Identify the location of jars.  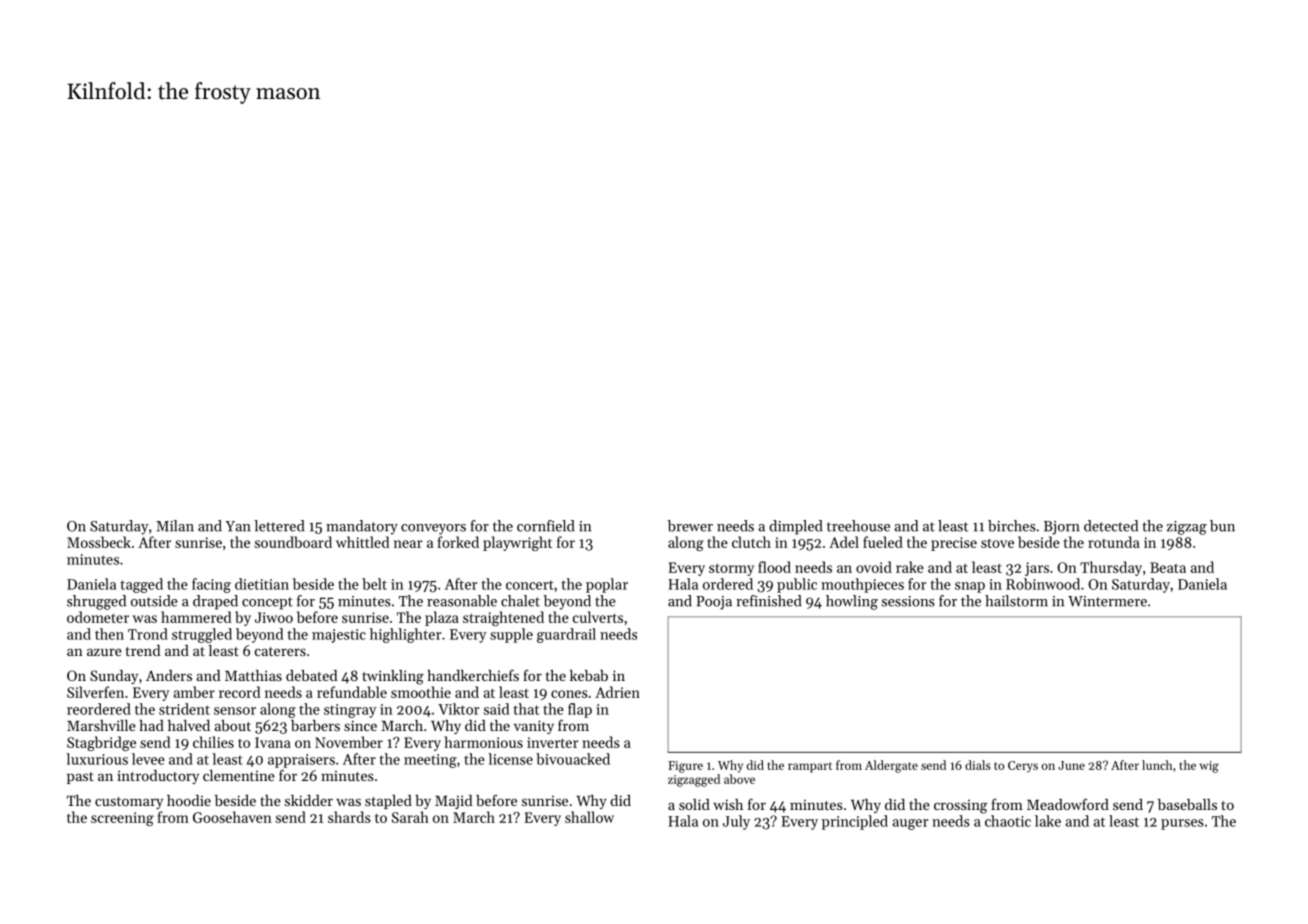
(1037, 569).
